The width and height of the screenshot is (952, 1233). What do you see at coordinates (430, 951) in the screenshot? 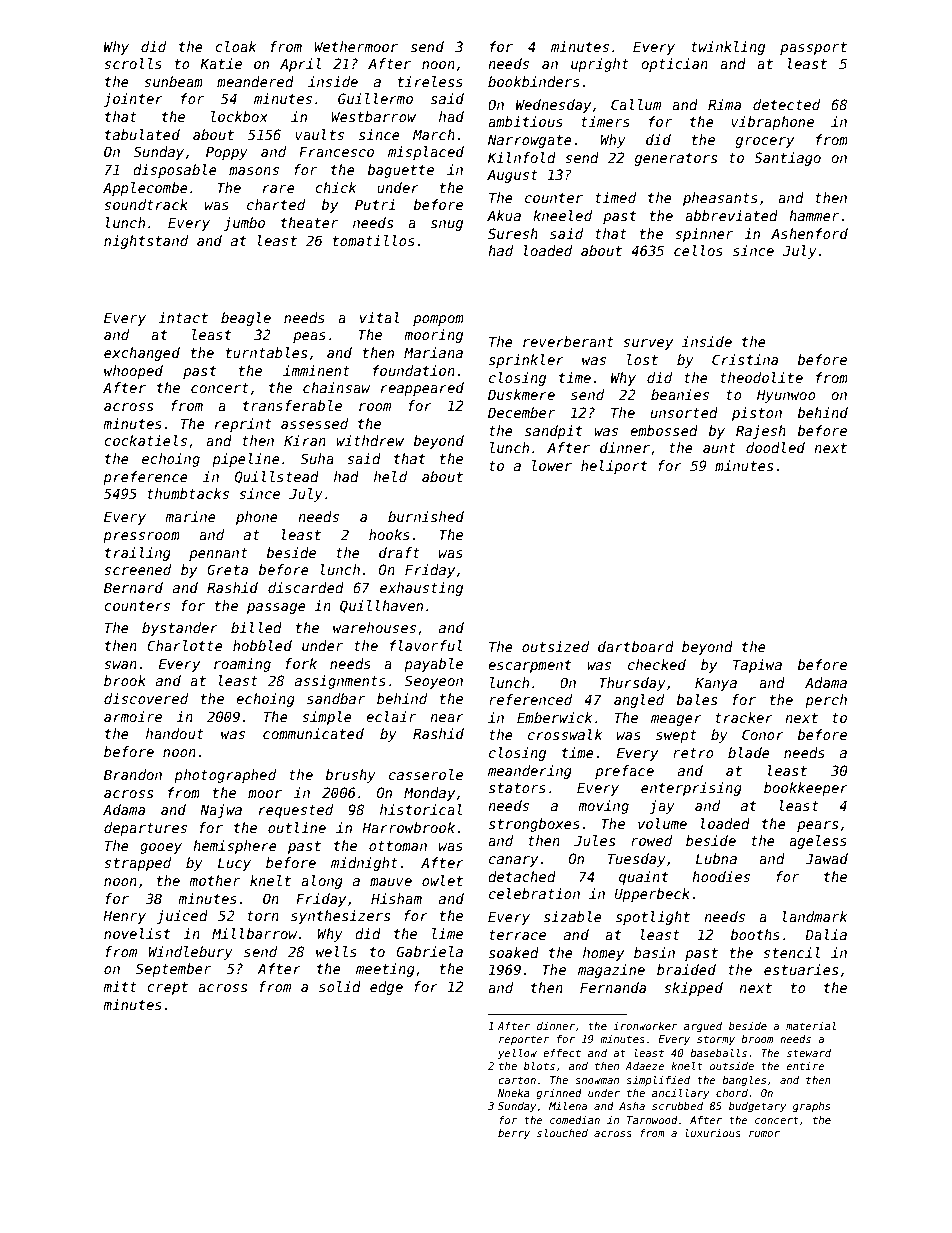
I see `Gabriela` at bounding box center [430, 951].
